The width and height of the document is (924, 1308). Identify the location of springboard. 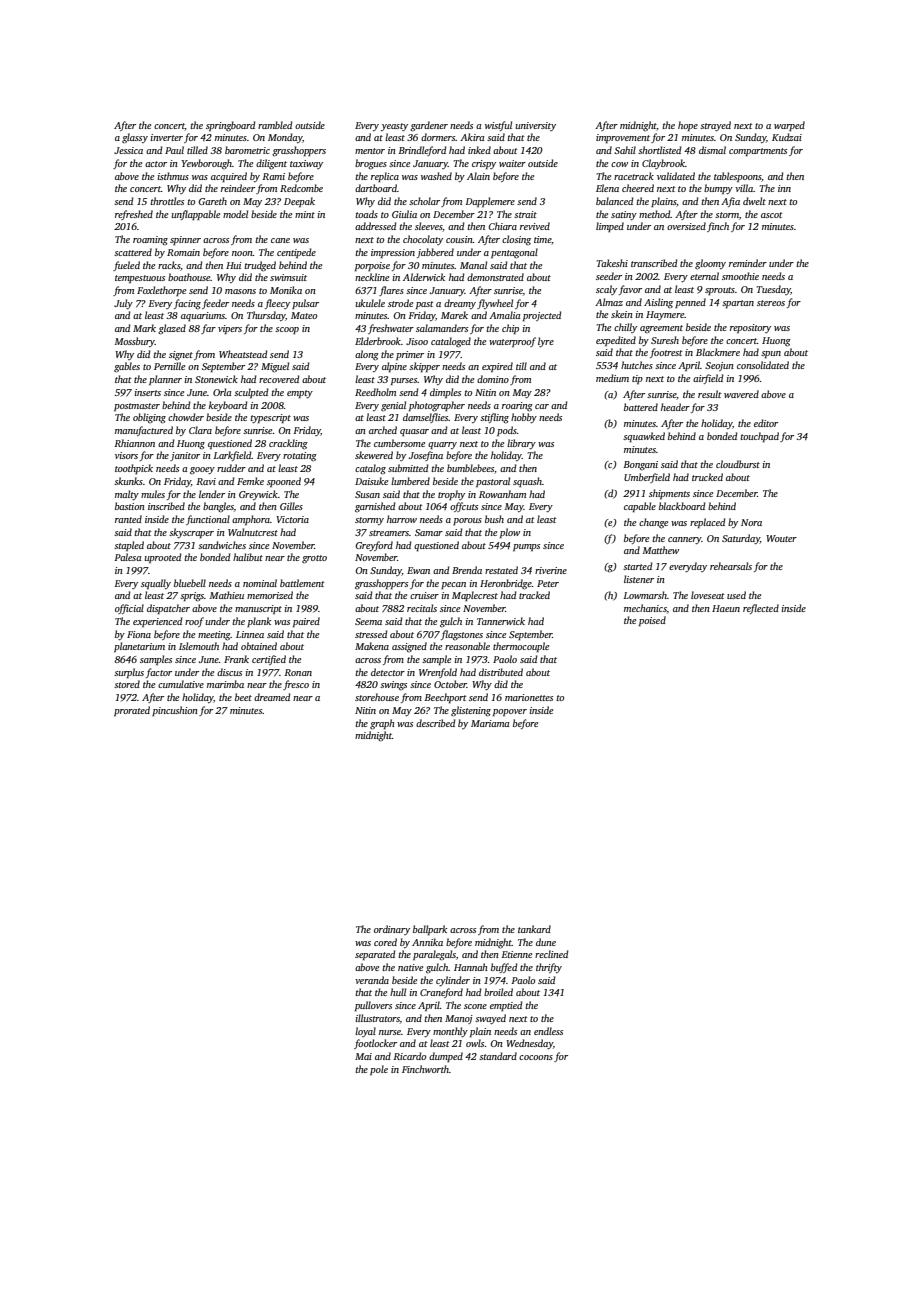
(231, 126).
